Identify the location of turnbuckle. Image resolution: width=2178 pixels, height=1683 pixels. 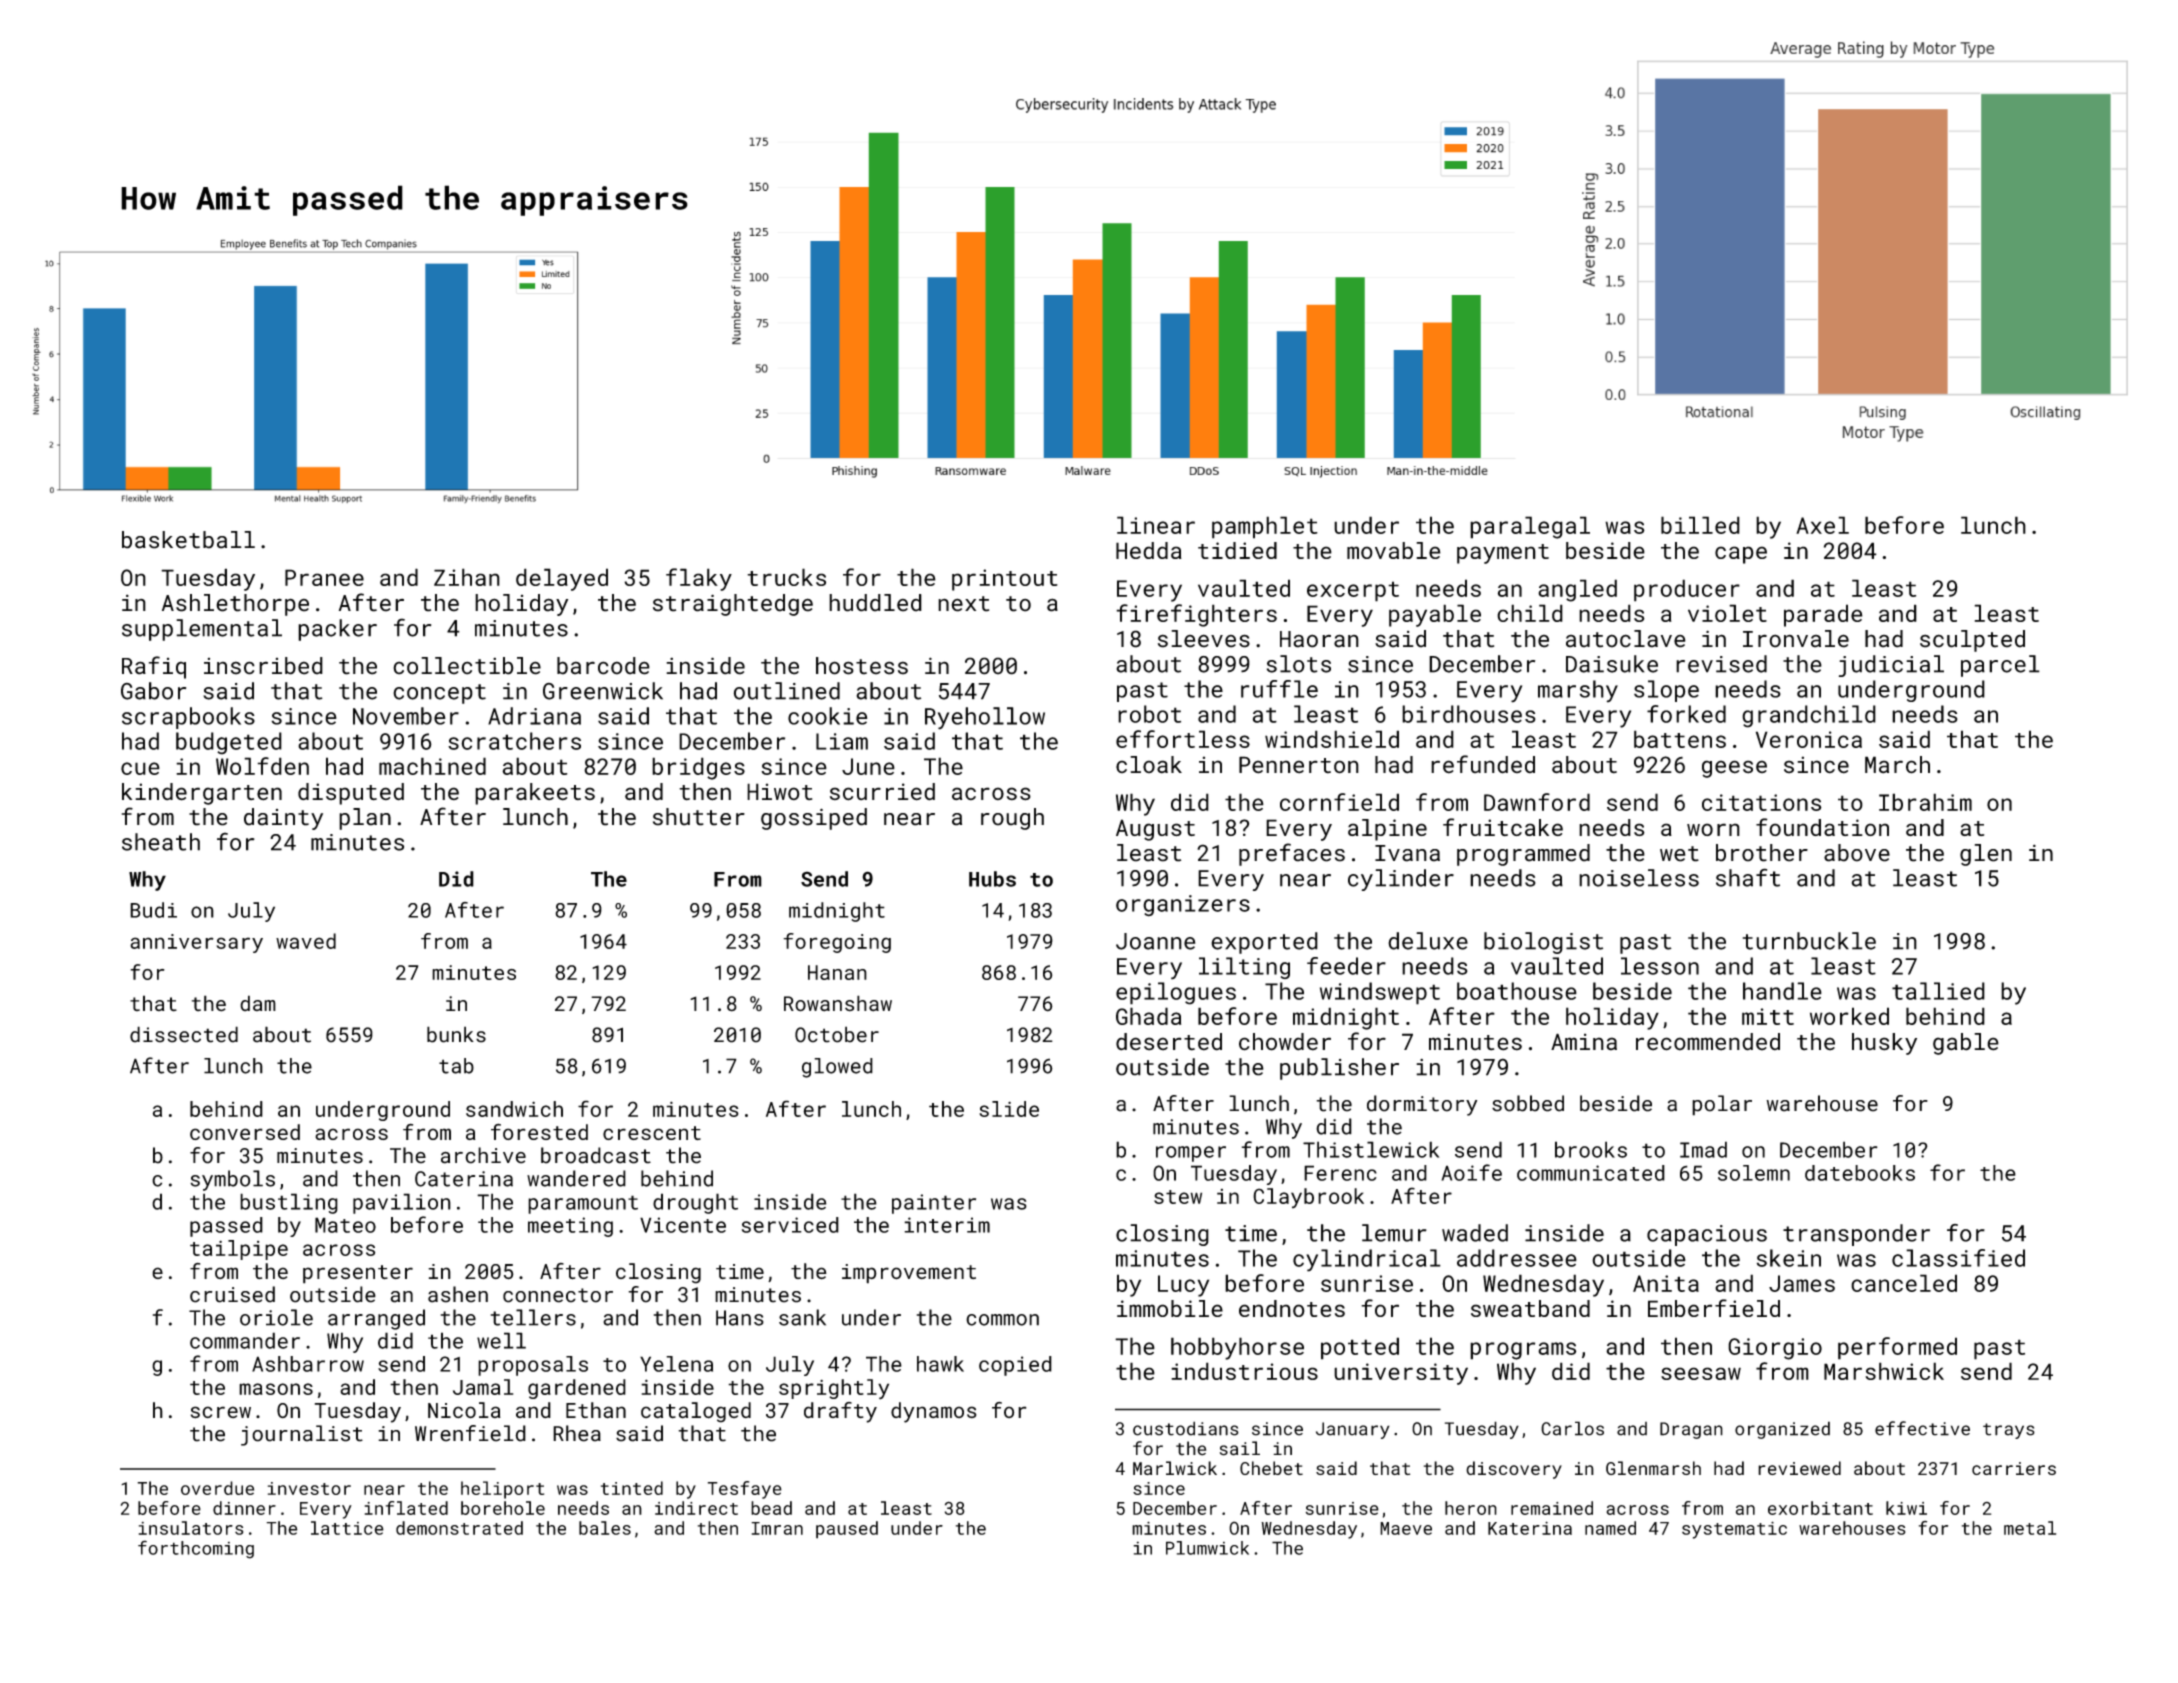
(1809, 941).
